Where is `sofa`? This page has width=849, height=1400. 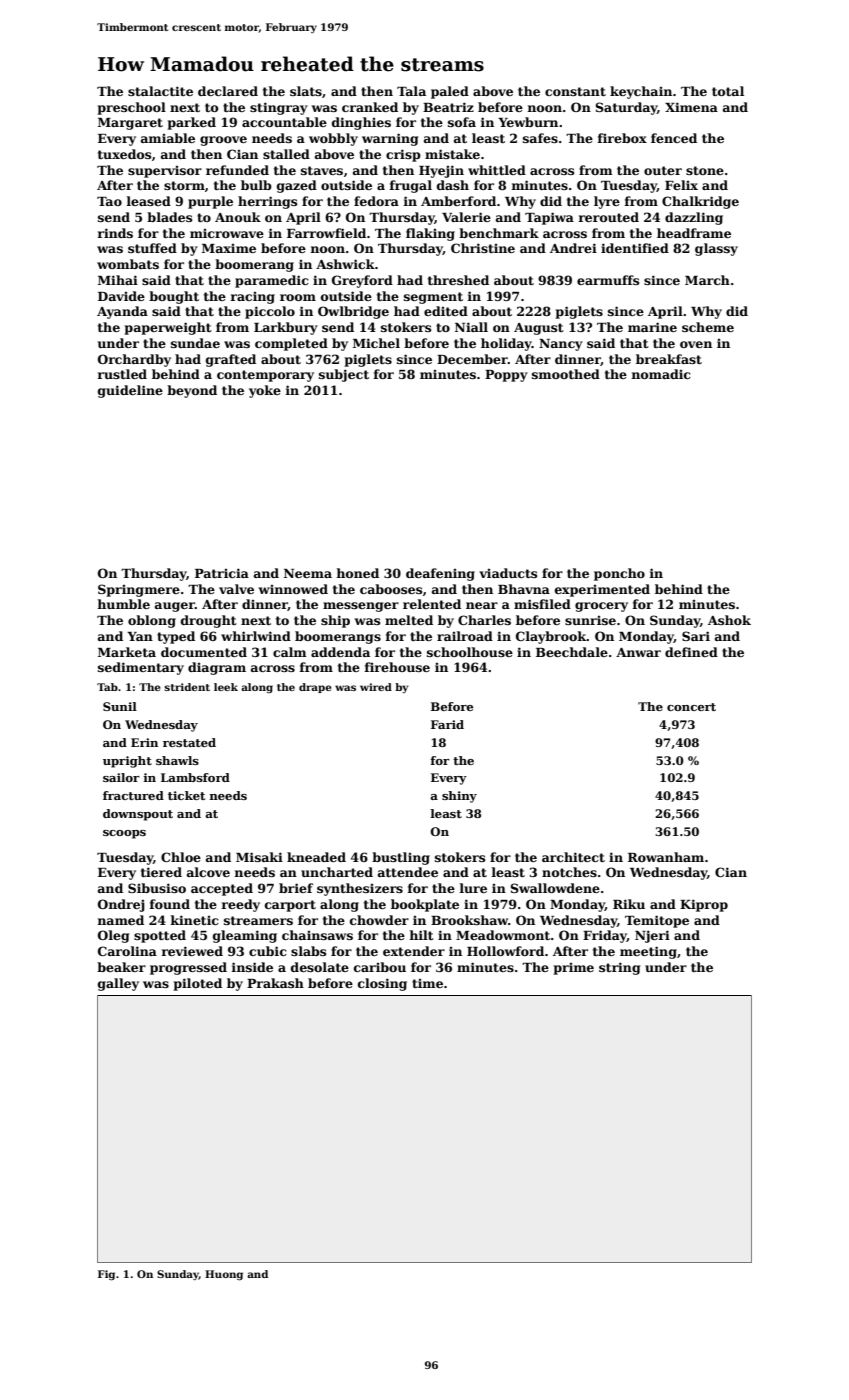 sofa is located at coordinates (462, 122).
